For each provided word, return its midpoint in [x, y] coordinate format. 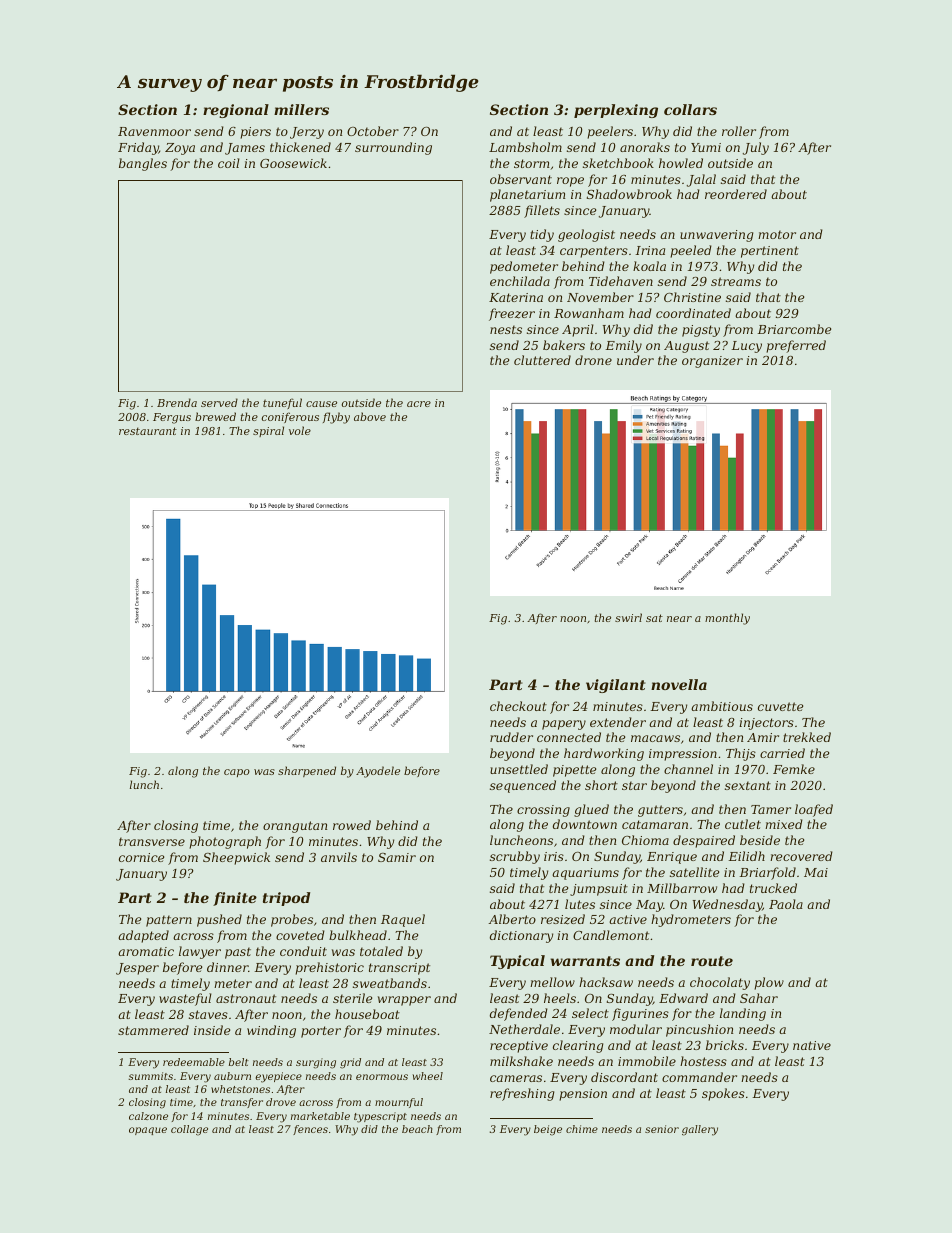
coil [229, 163]
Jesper [137, 969]
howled [681, 163]
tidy [542, 235]
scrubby [515, 857]
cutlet [743, 824]
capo [237, 773]
